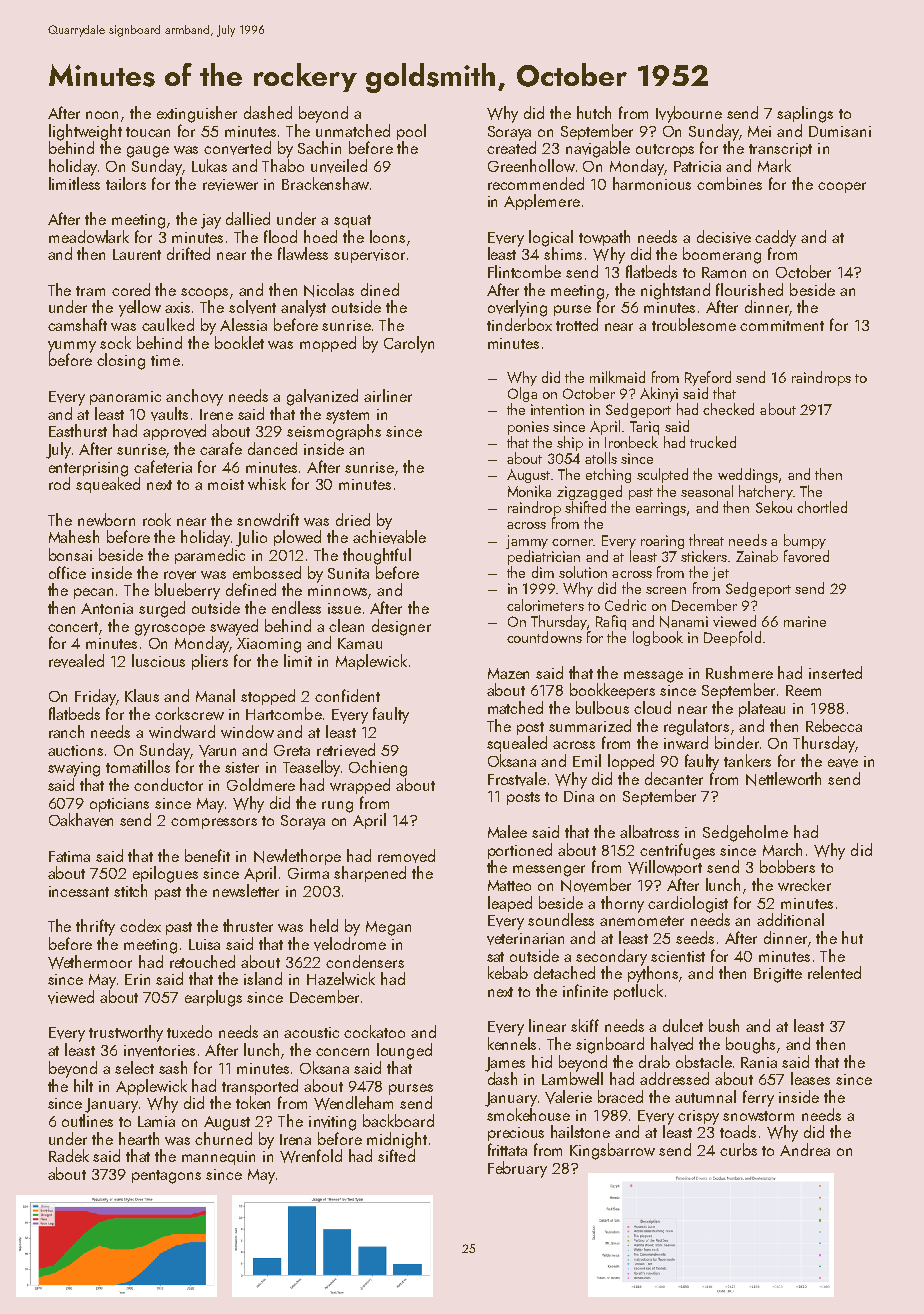 Image resolution: width=924 pixels, height=1314 pixels. What do you see at coordinates (708, 378) in the image?
I see `Ryeford` at bounding box center [708, 378].
